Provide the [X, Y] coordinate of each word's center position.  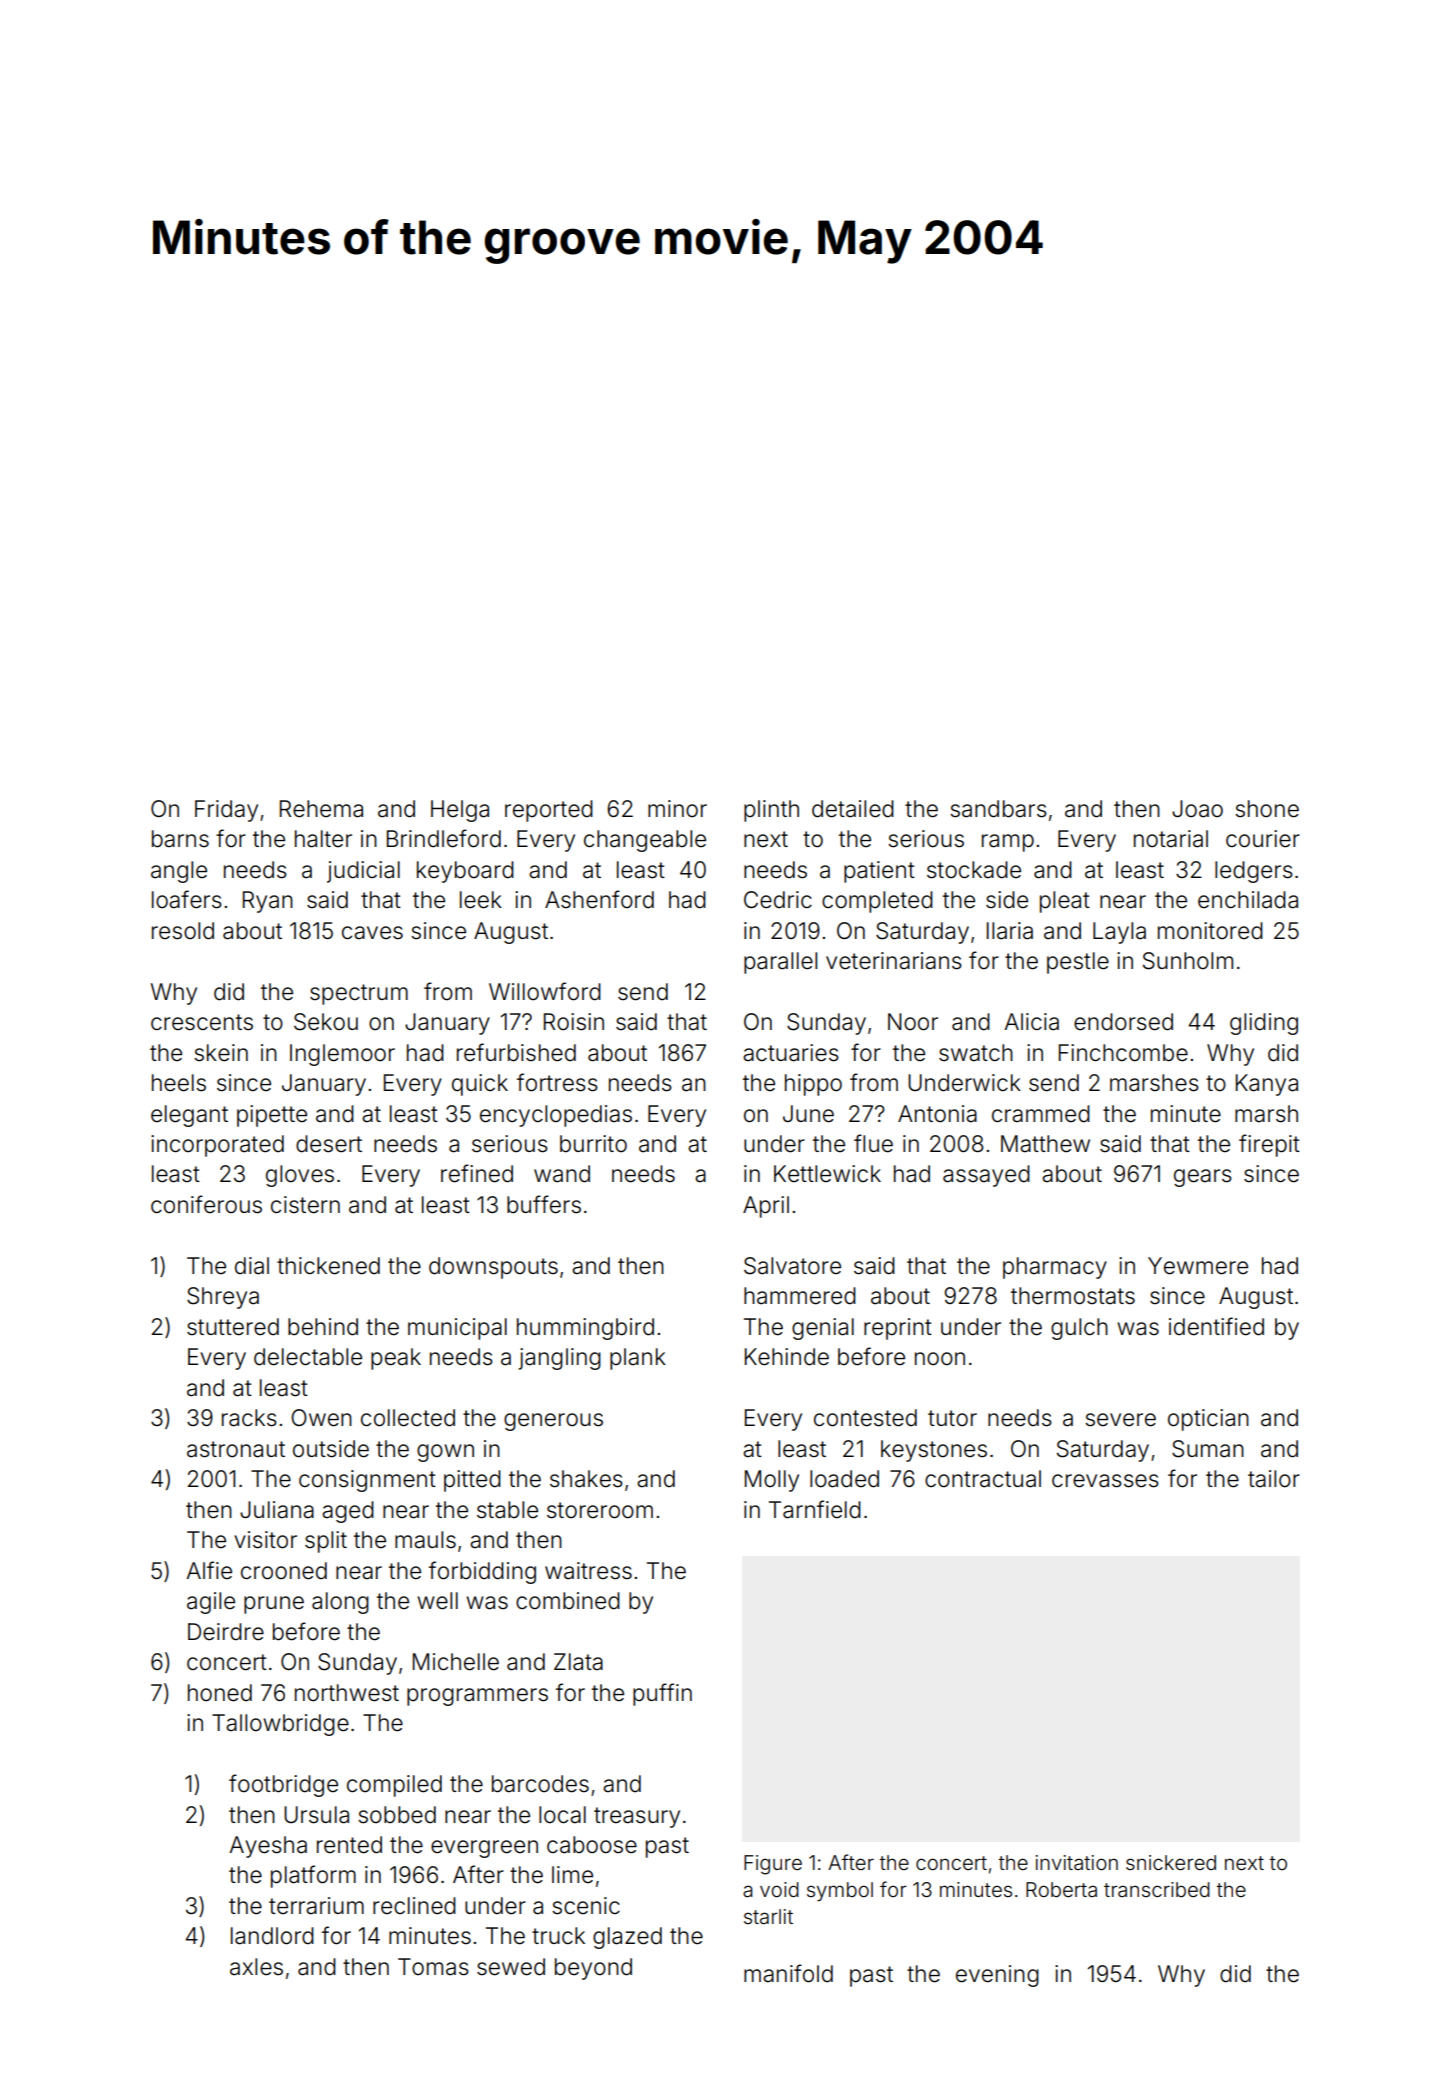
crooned [284, 1571]
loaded [844, 1479]
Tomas [433, 1967]
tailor [1274, 1479]
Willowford [545, 991]
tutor [952, 1418]
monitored [1210, 931]
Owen [321, 1418]
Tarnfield [815, 1509]
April [766, 1207]
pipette [272, 1116]
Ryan [268, 902]
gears [1203, 1178]
